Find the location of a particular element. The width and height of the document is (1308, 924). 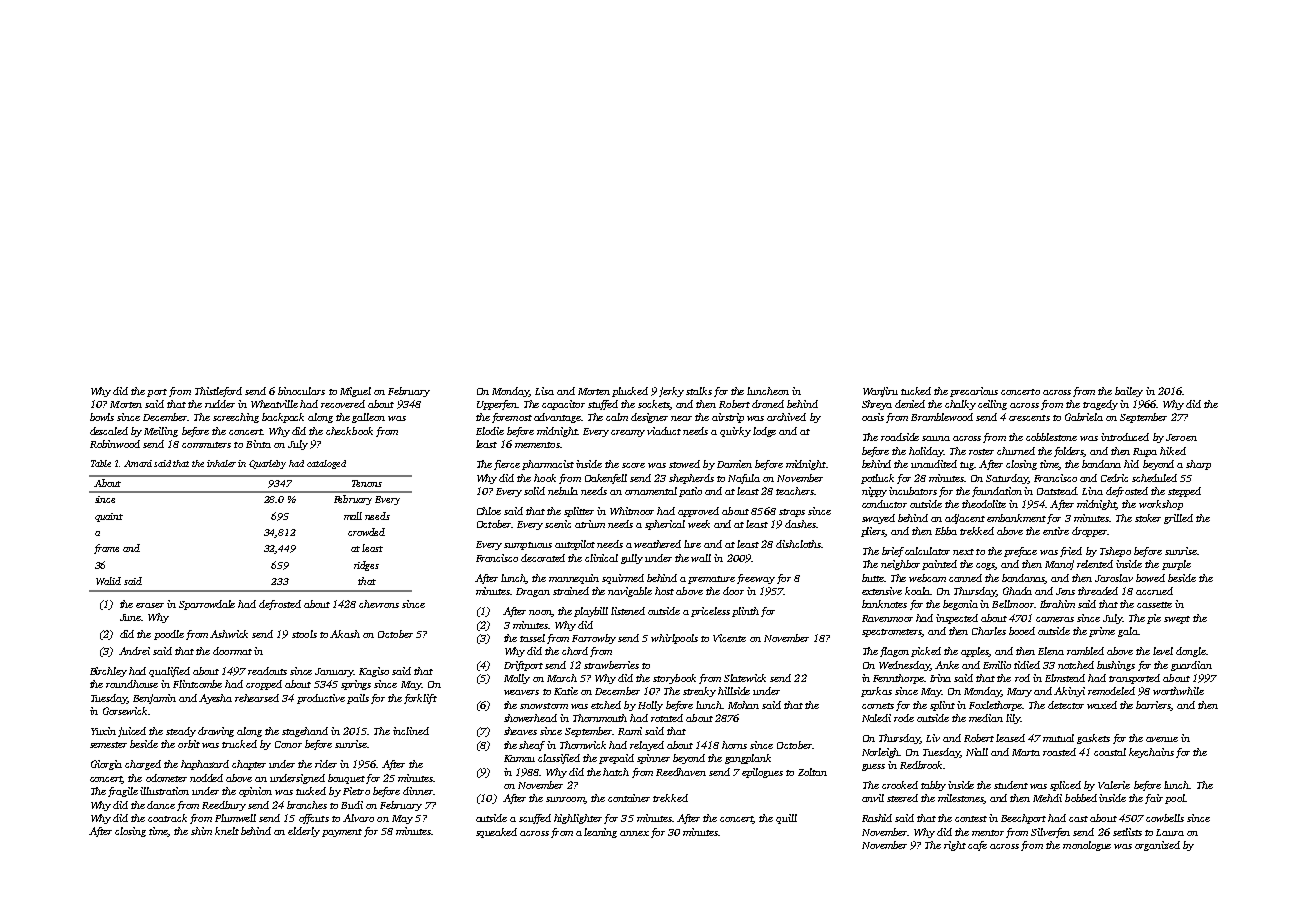

Akash is located at coordinates (345, 634).
